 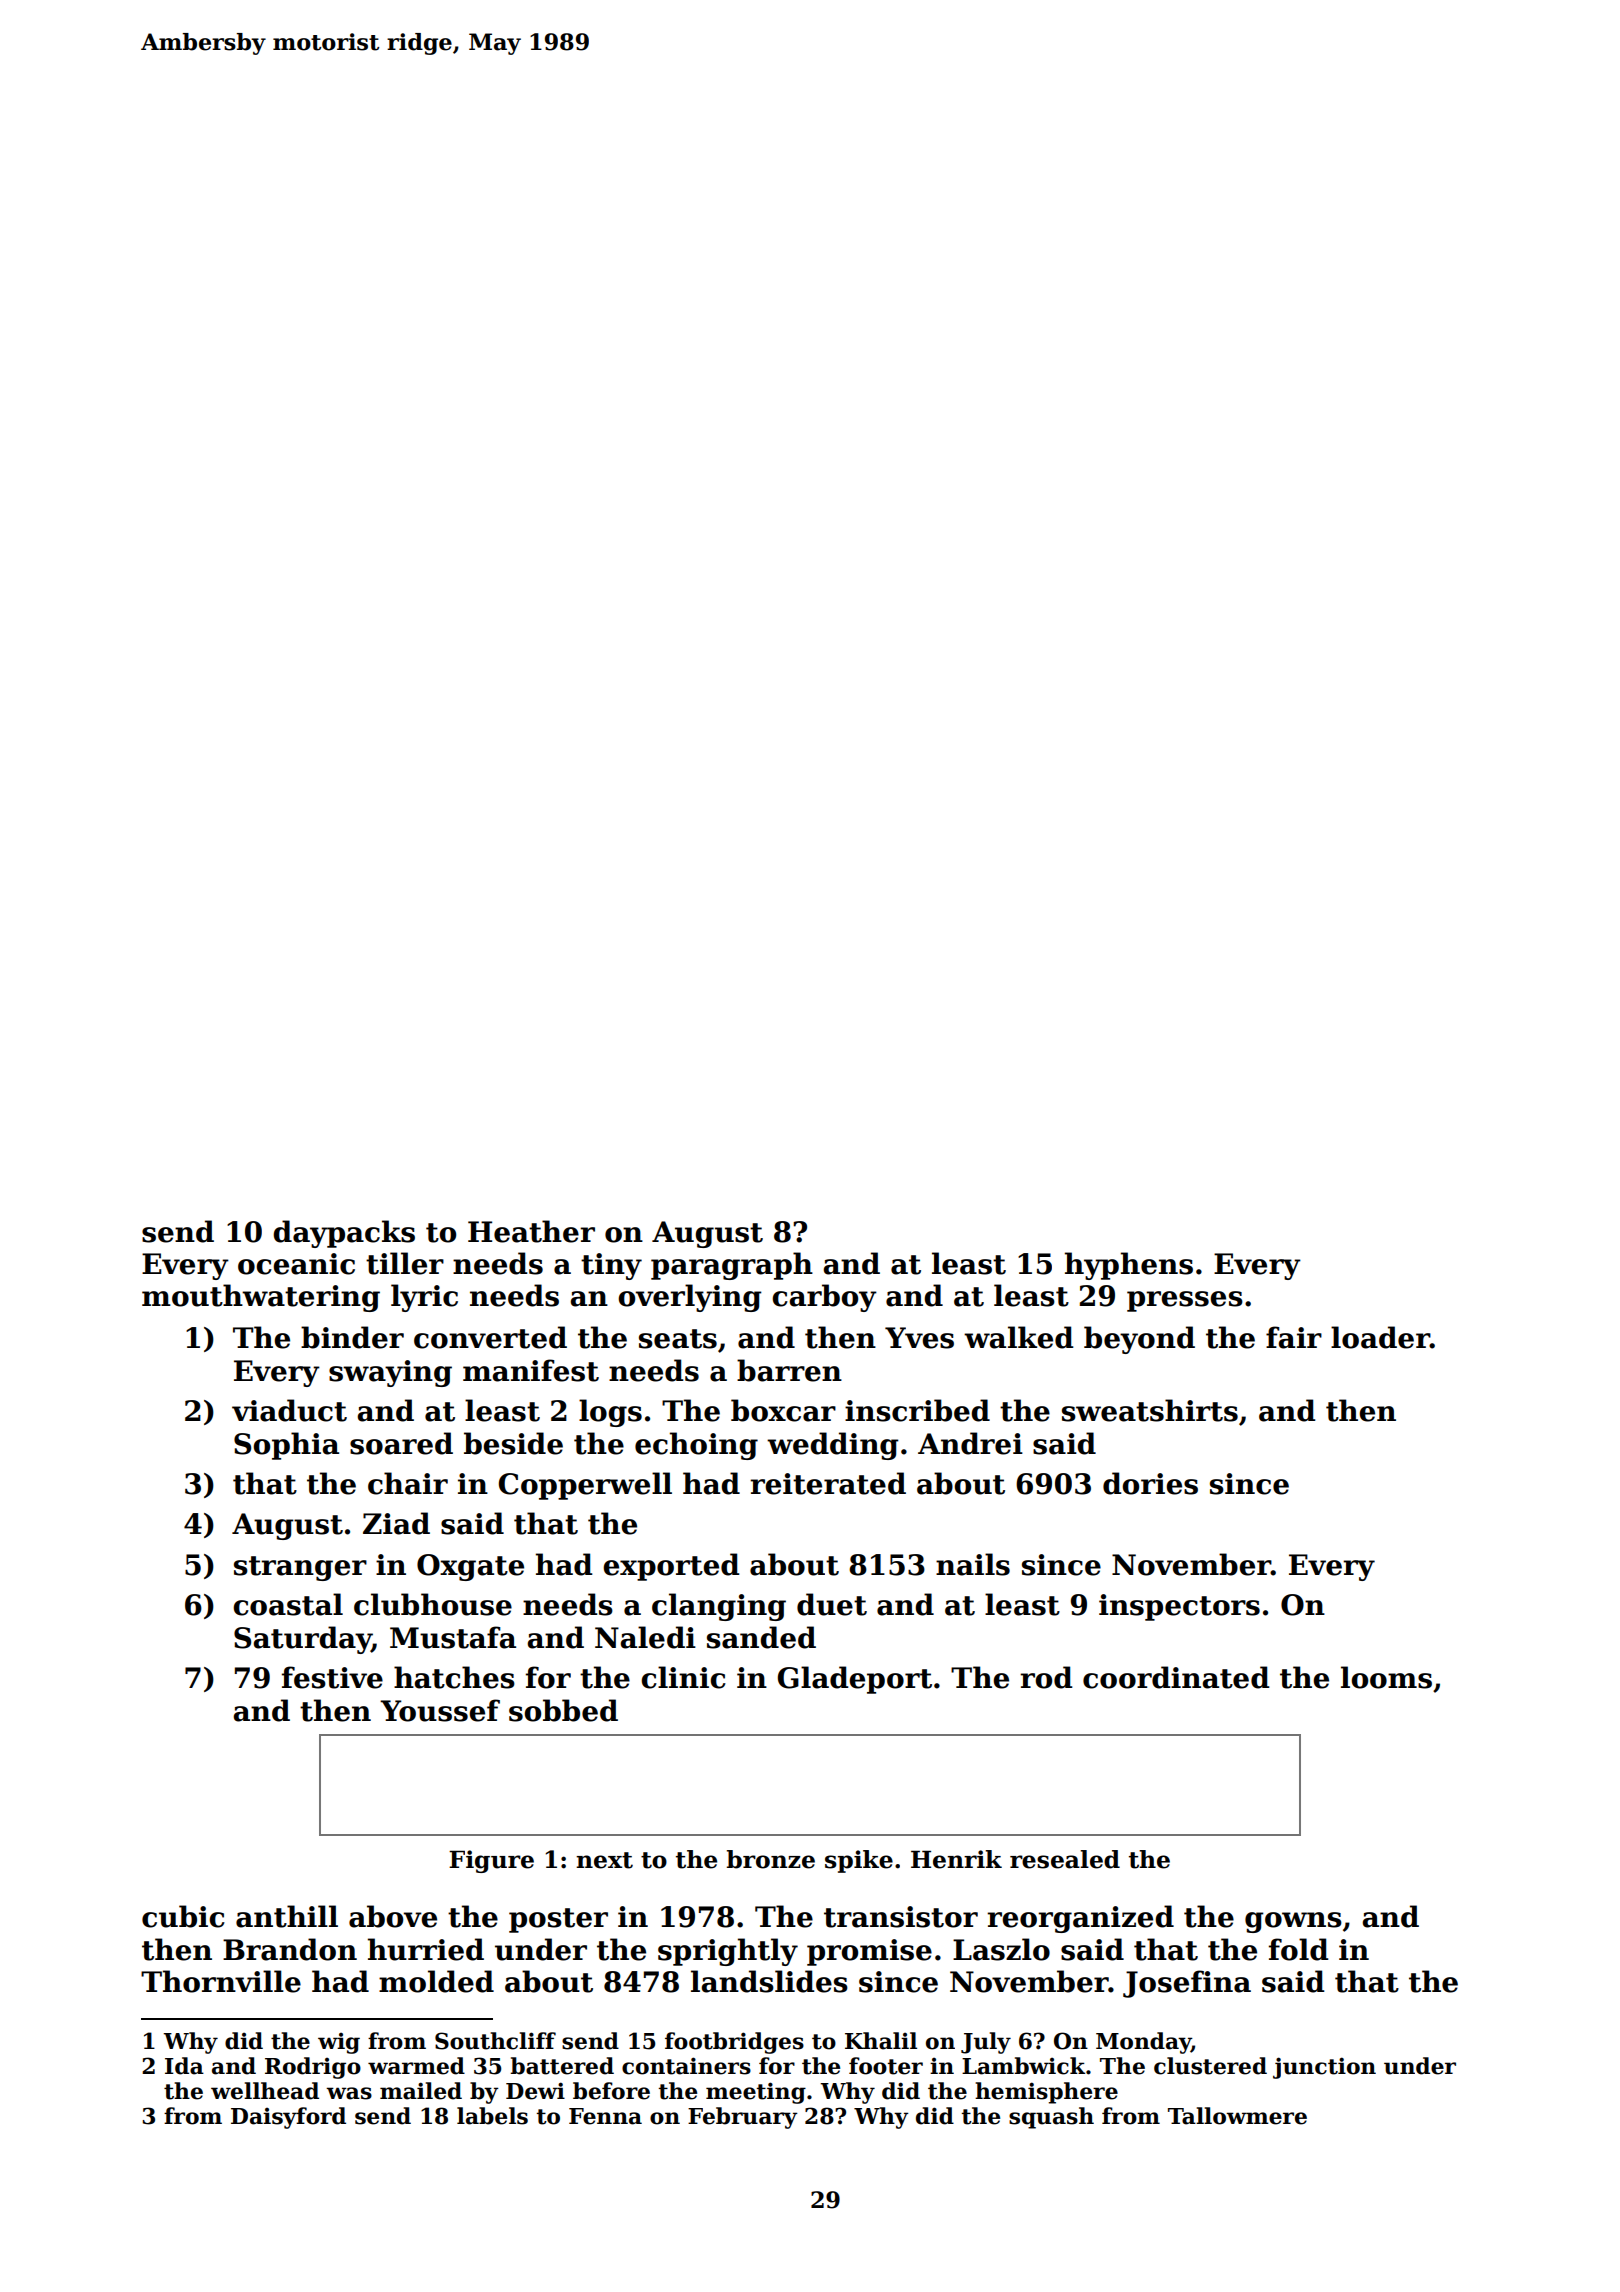 What do you see at coordinates (824, 1298) in the screenshot?
I see `carboy` at bounding box center [824, 1298].
